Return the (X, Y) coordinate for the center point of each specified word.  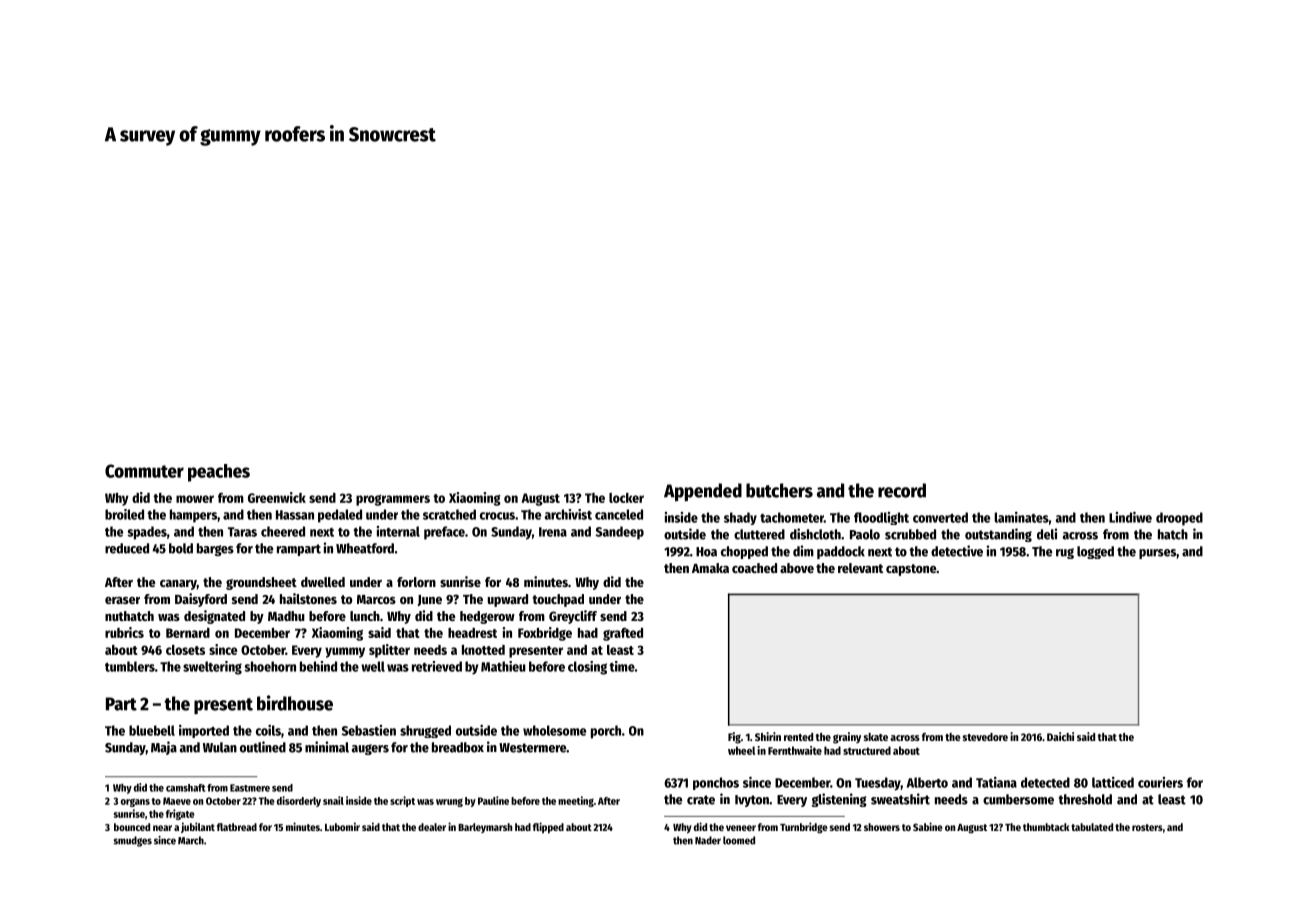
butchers (779, 490)
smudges (132, 841)
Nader (708, 840)
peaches (219, 473)
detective (957, 551)
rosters (1147, 827)
